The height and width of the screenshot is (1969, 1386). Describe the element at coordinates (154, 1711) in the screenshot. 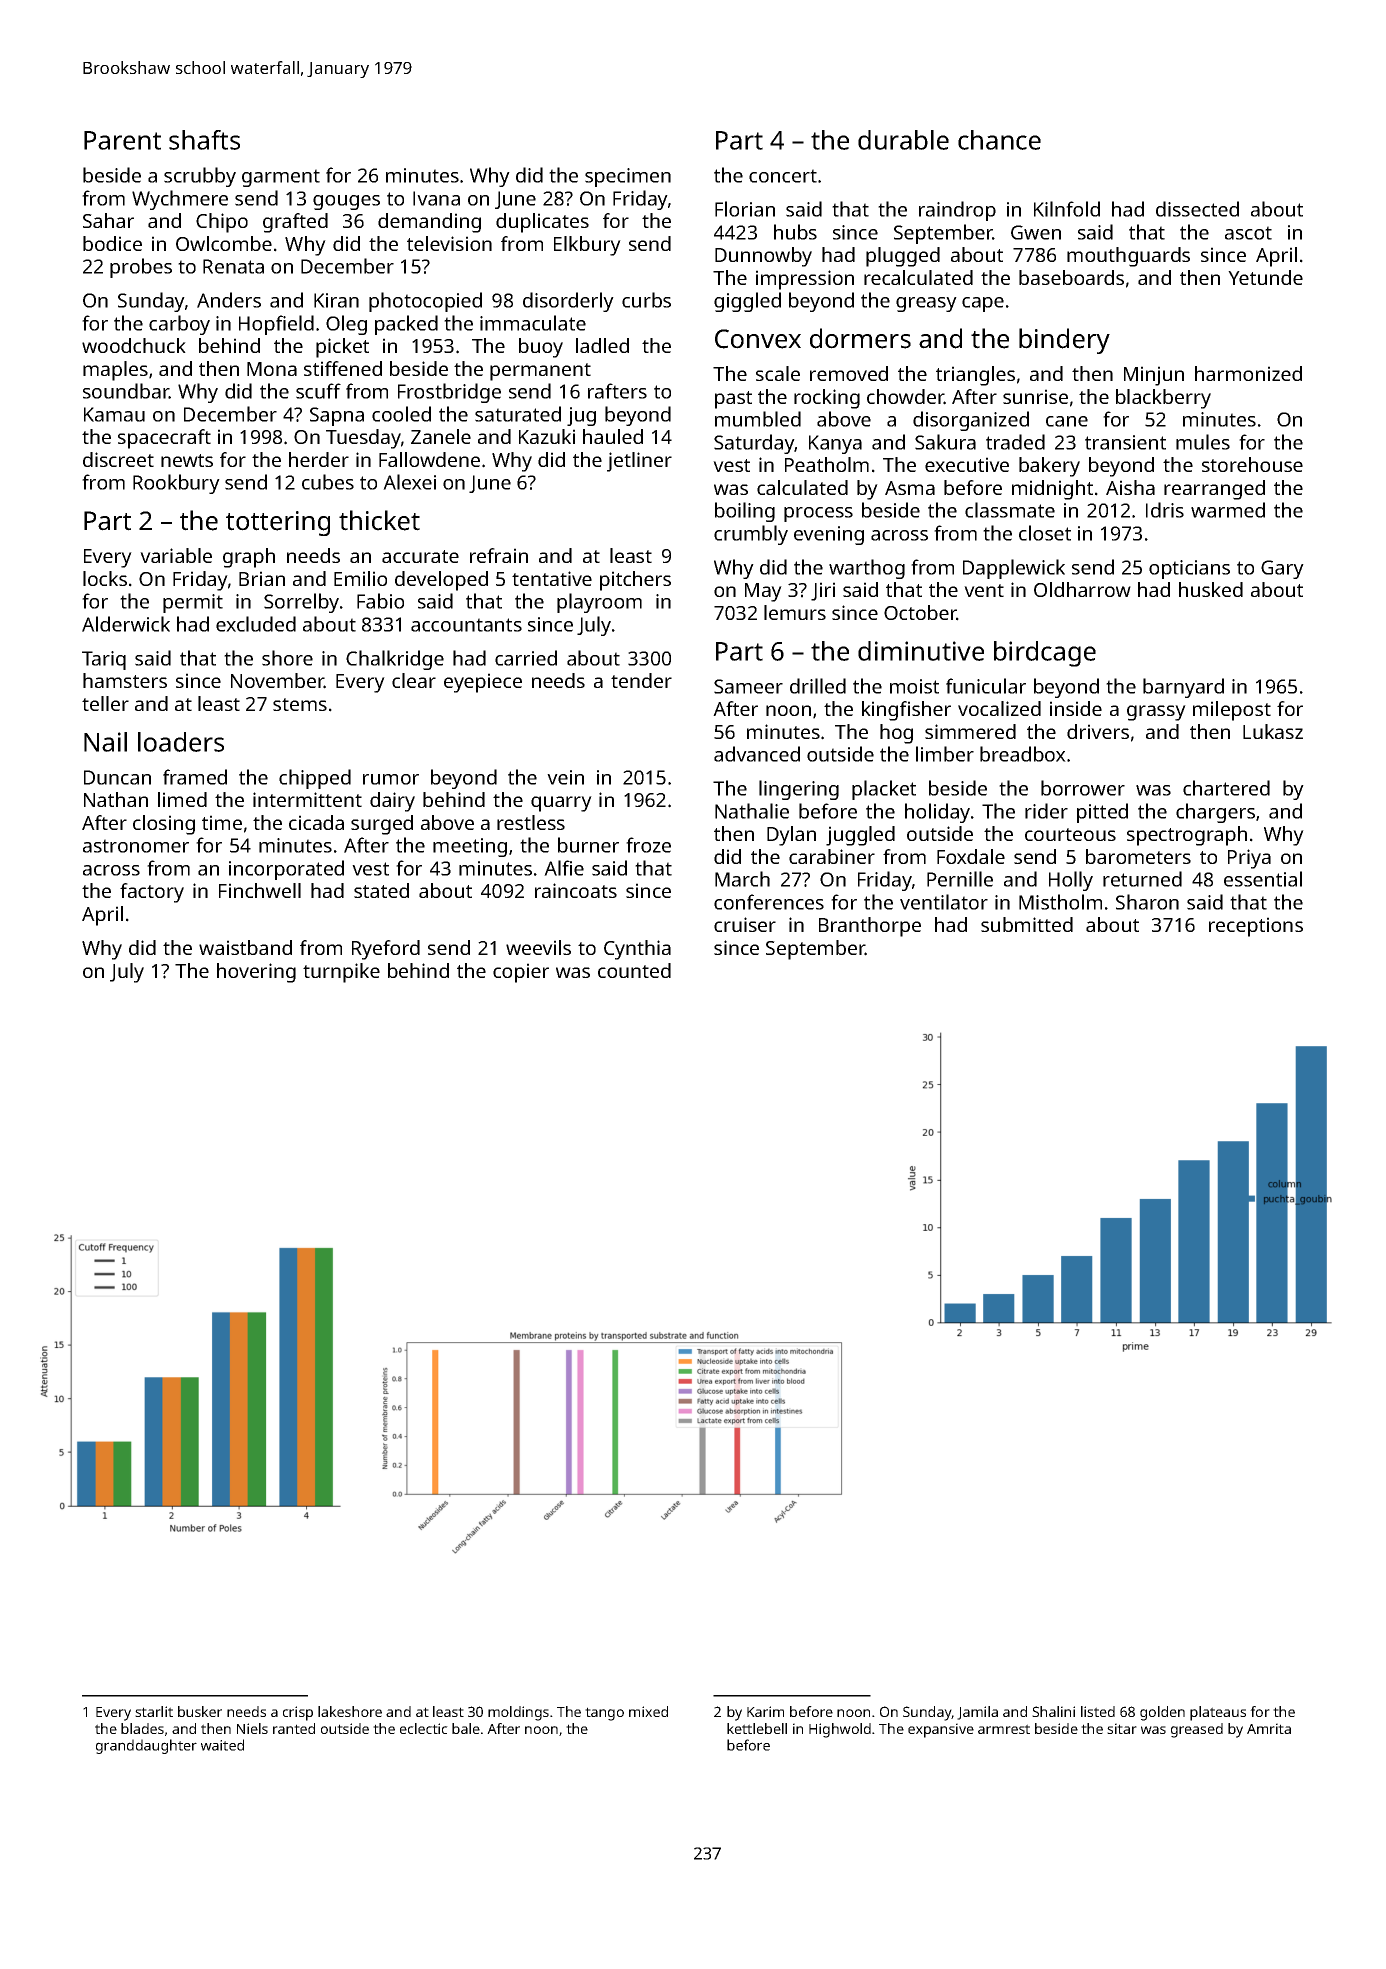

I see `starlit` at that location.
